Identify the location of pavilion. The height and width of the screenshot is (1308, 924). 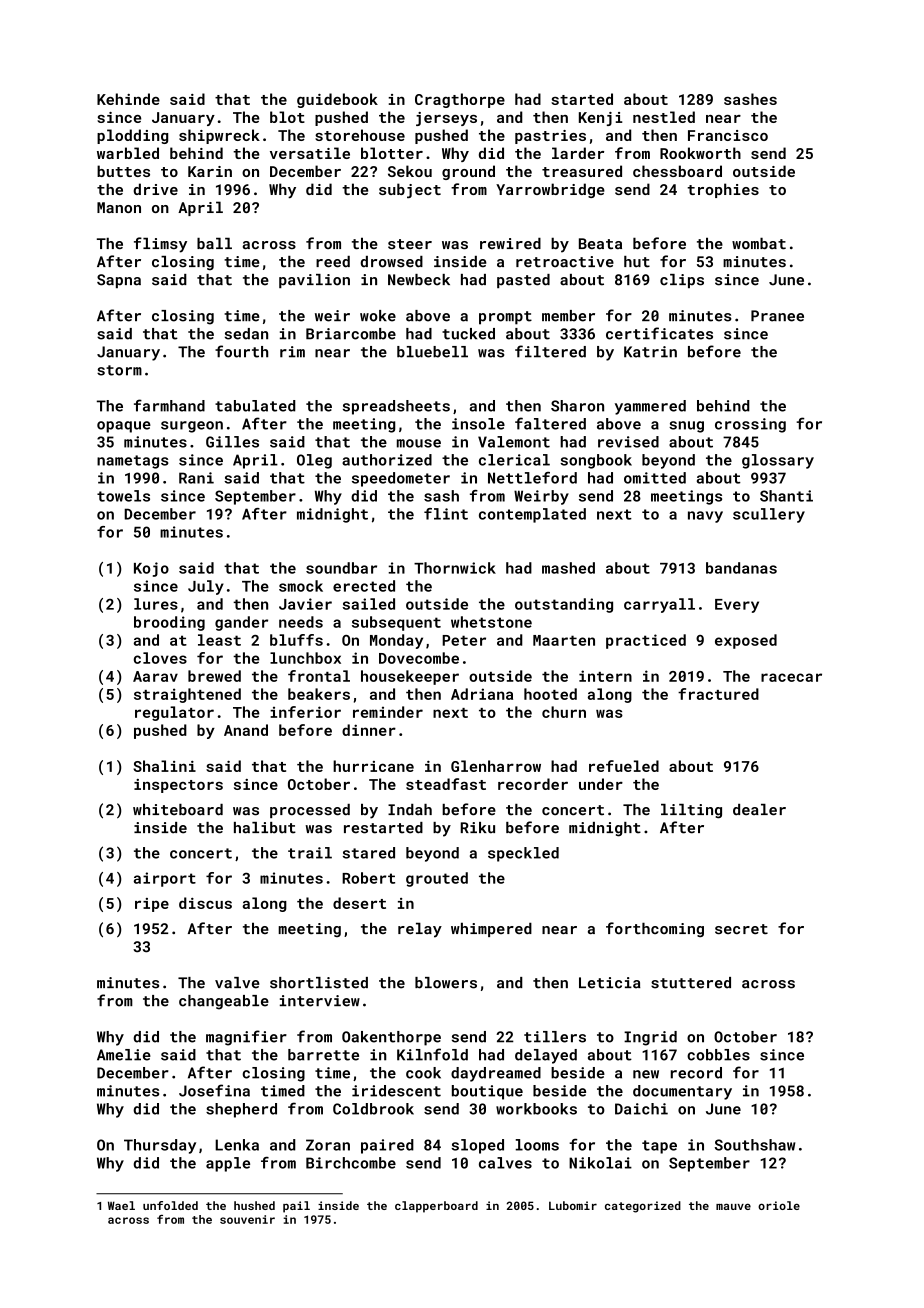
(314, 281).
